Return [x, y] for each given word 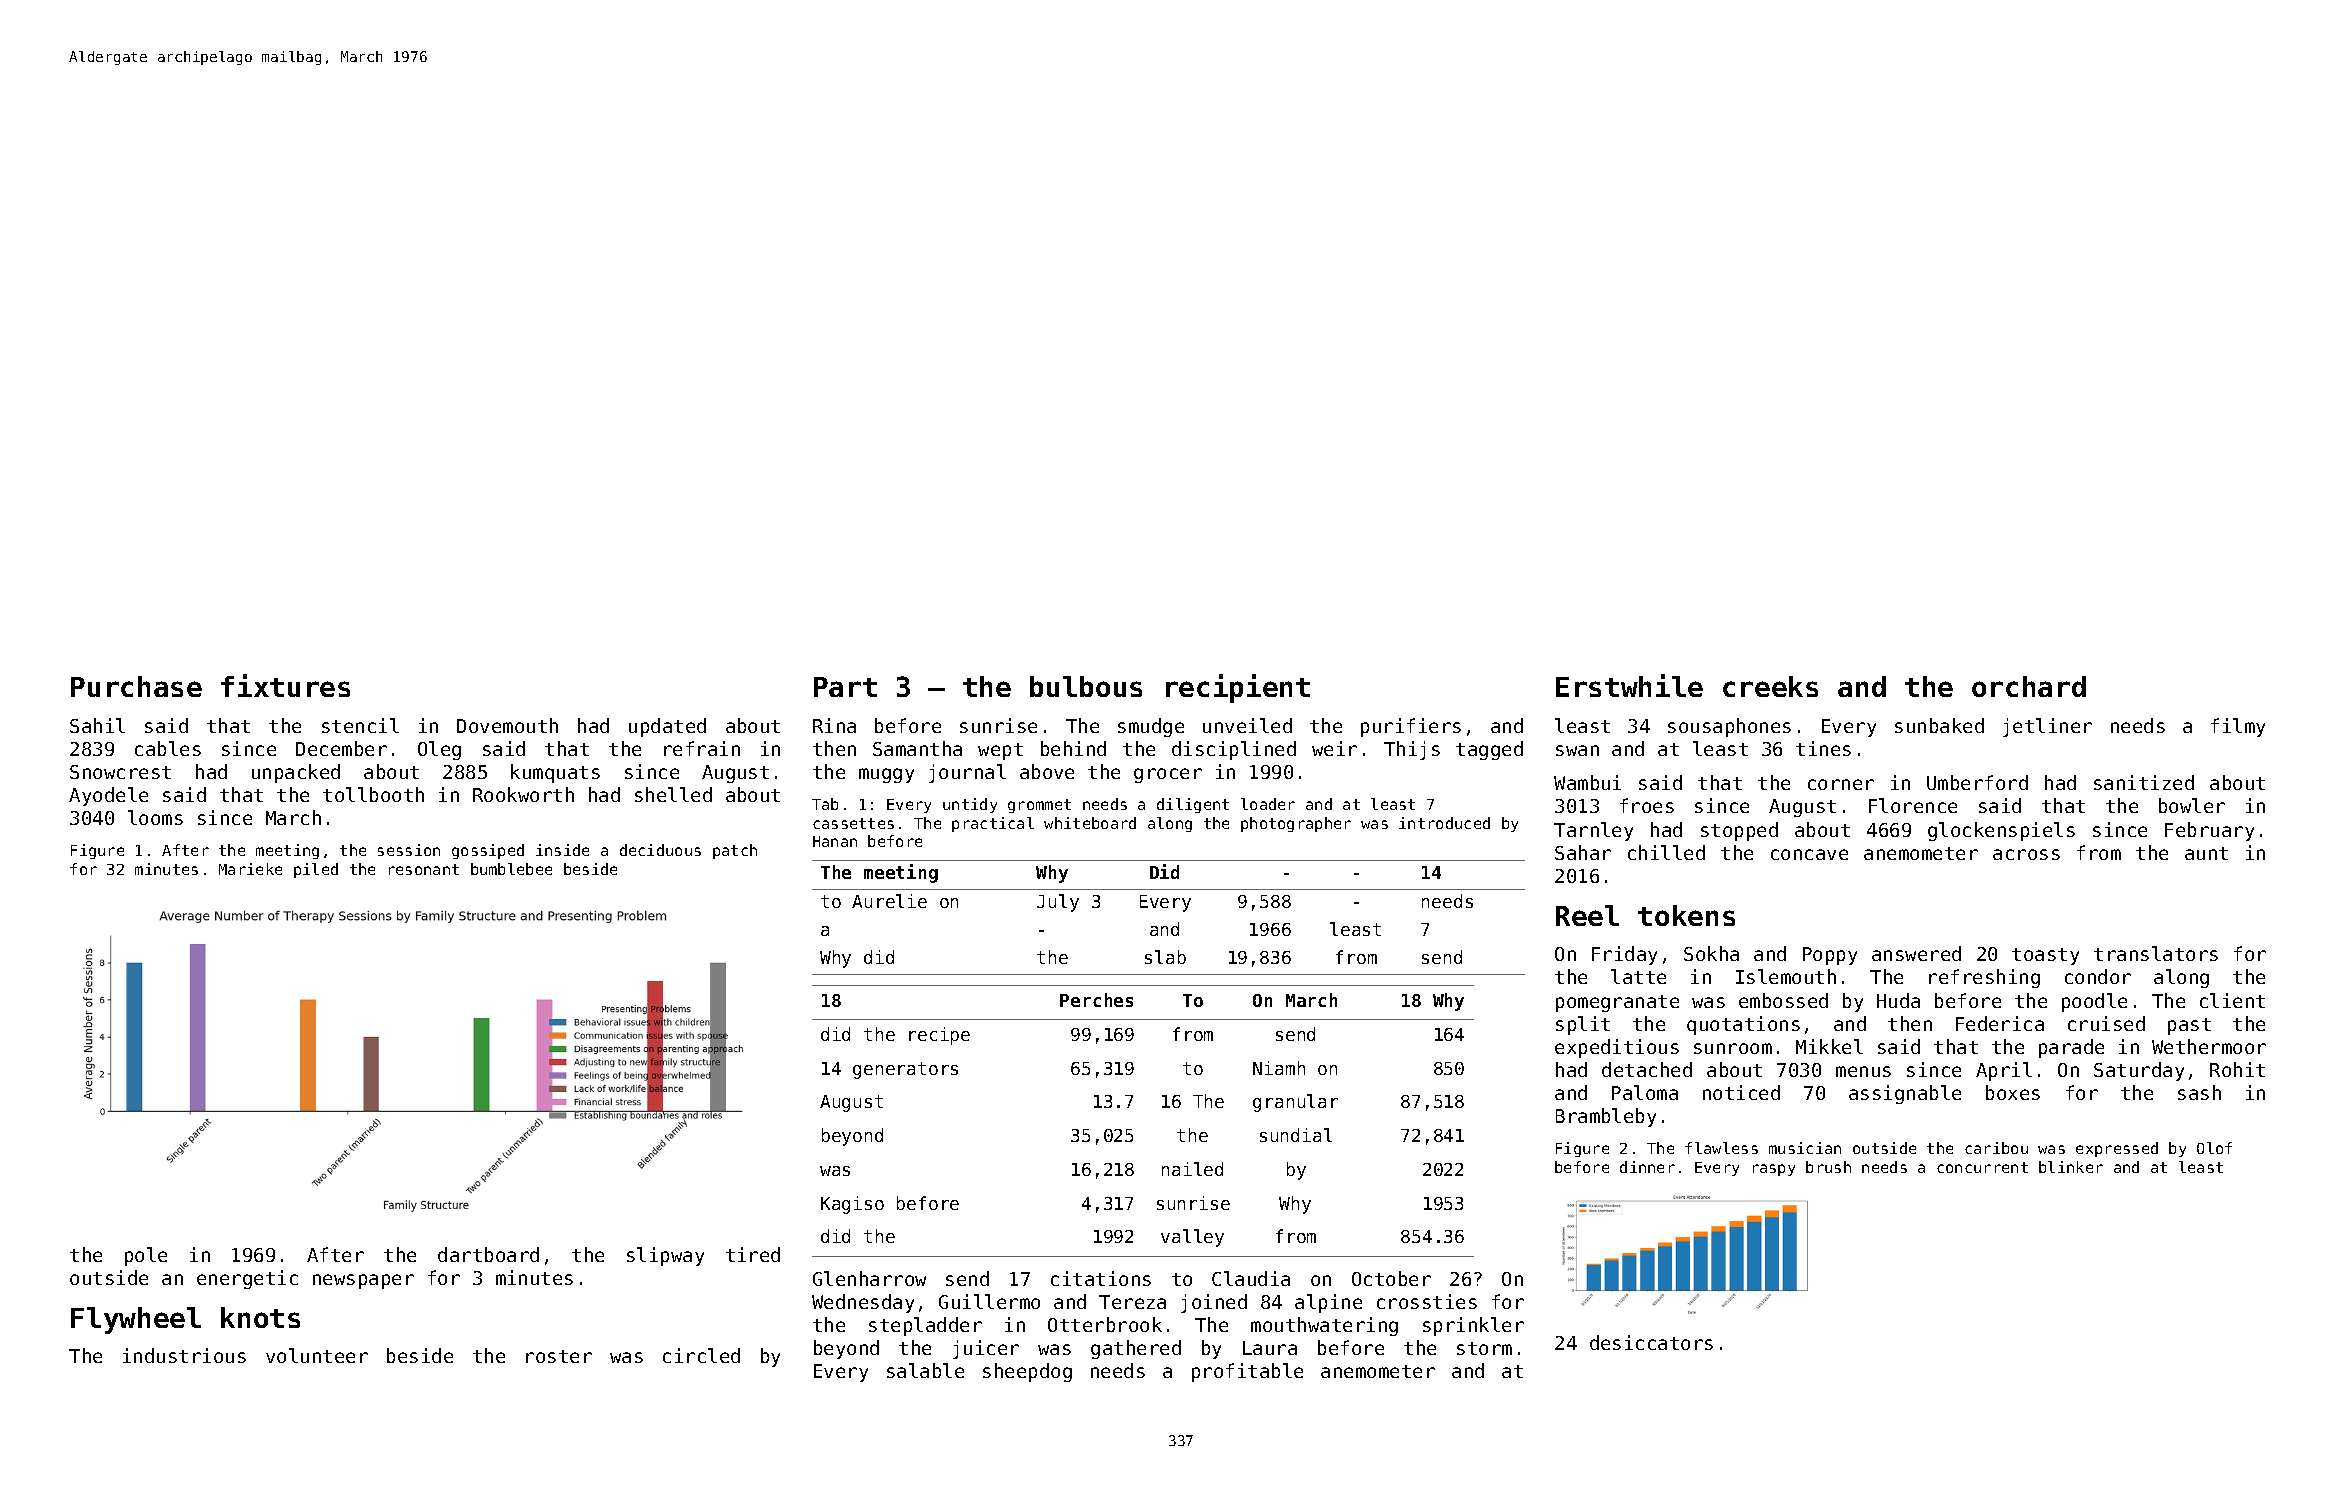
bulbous [1086, 686]
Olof [2214, 1148]
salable [925, 1370]
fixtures [285, 685]
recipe [939, 1036]
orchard [2029, 686]
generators [905, 1070]
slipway [665, 1256]
